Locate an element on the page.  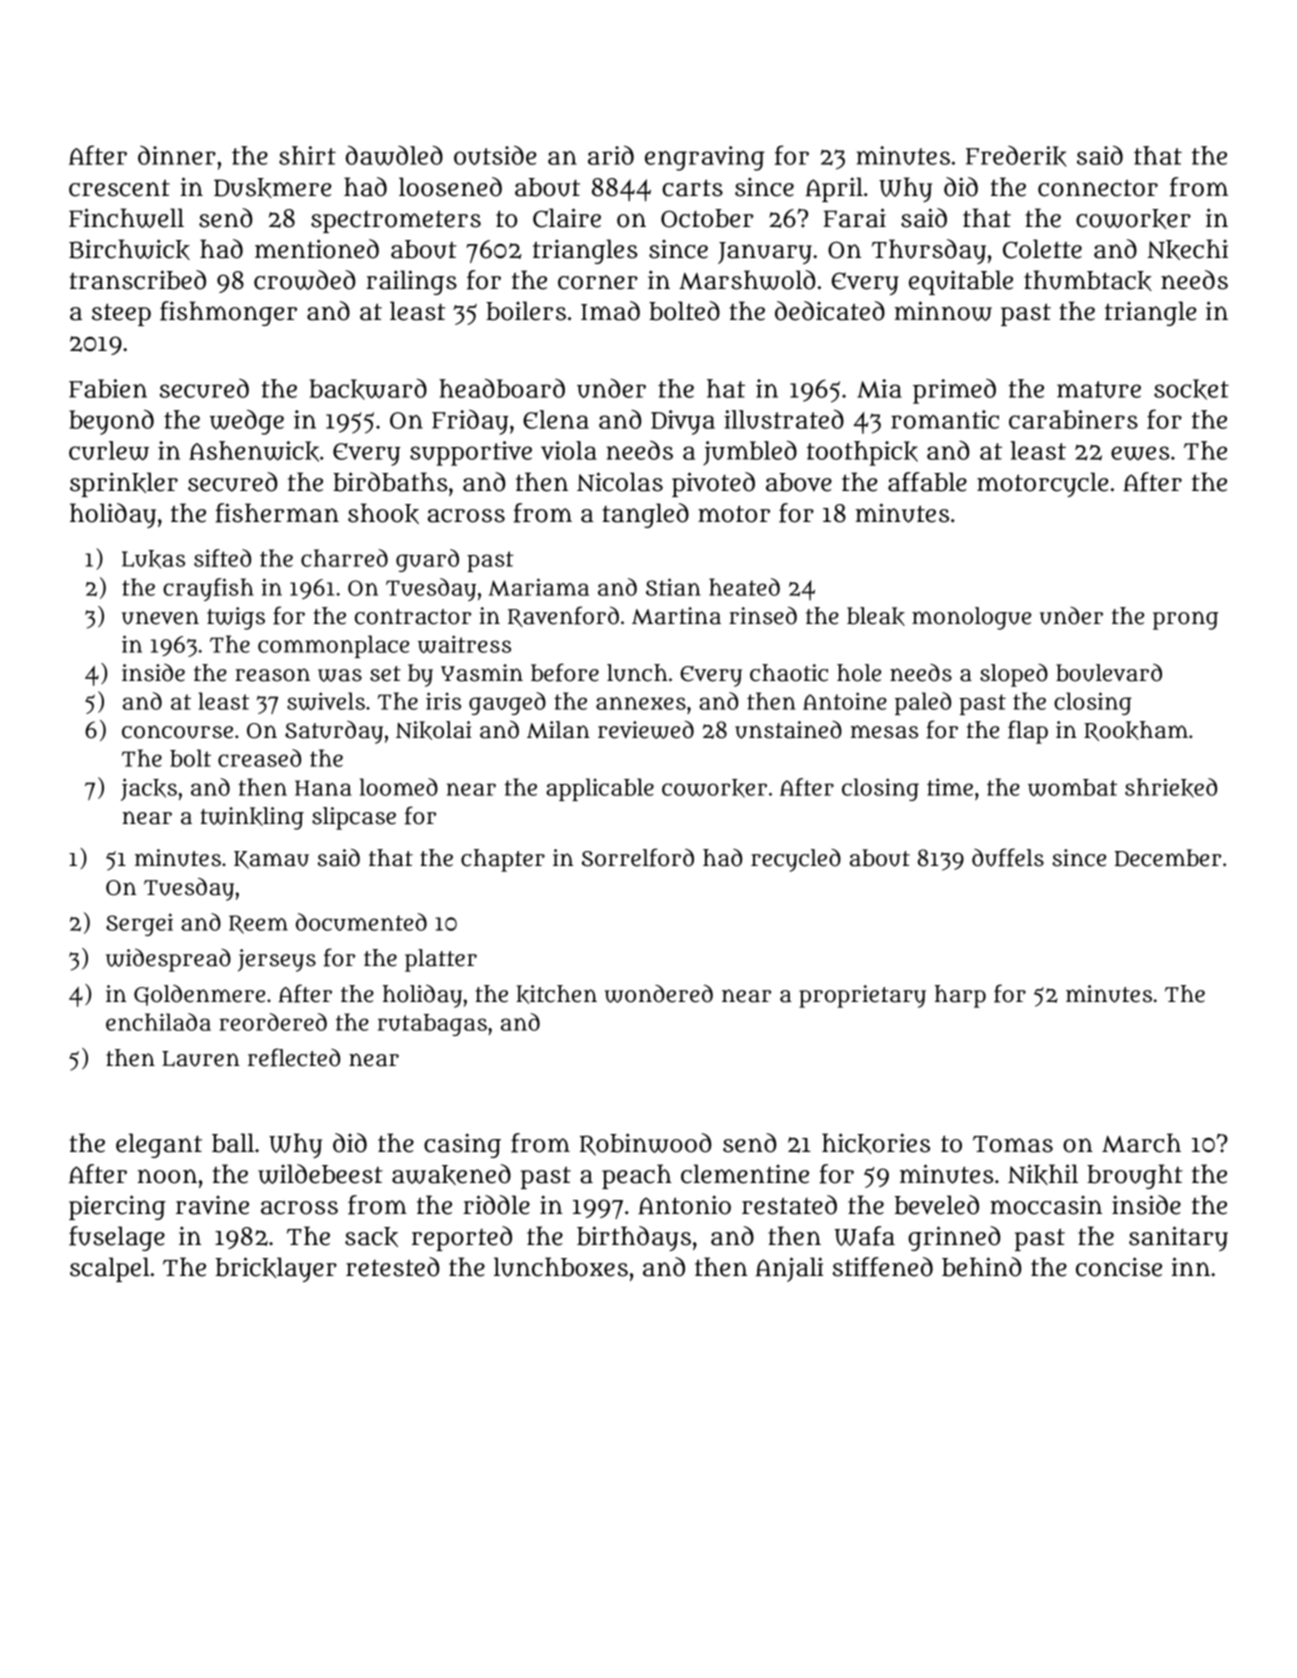
ravine is located at coordinates (212, 1205).
